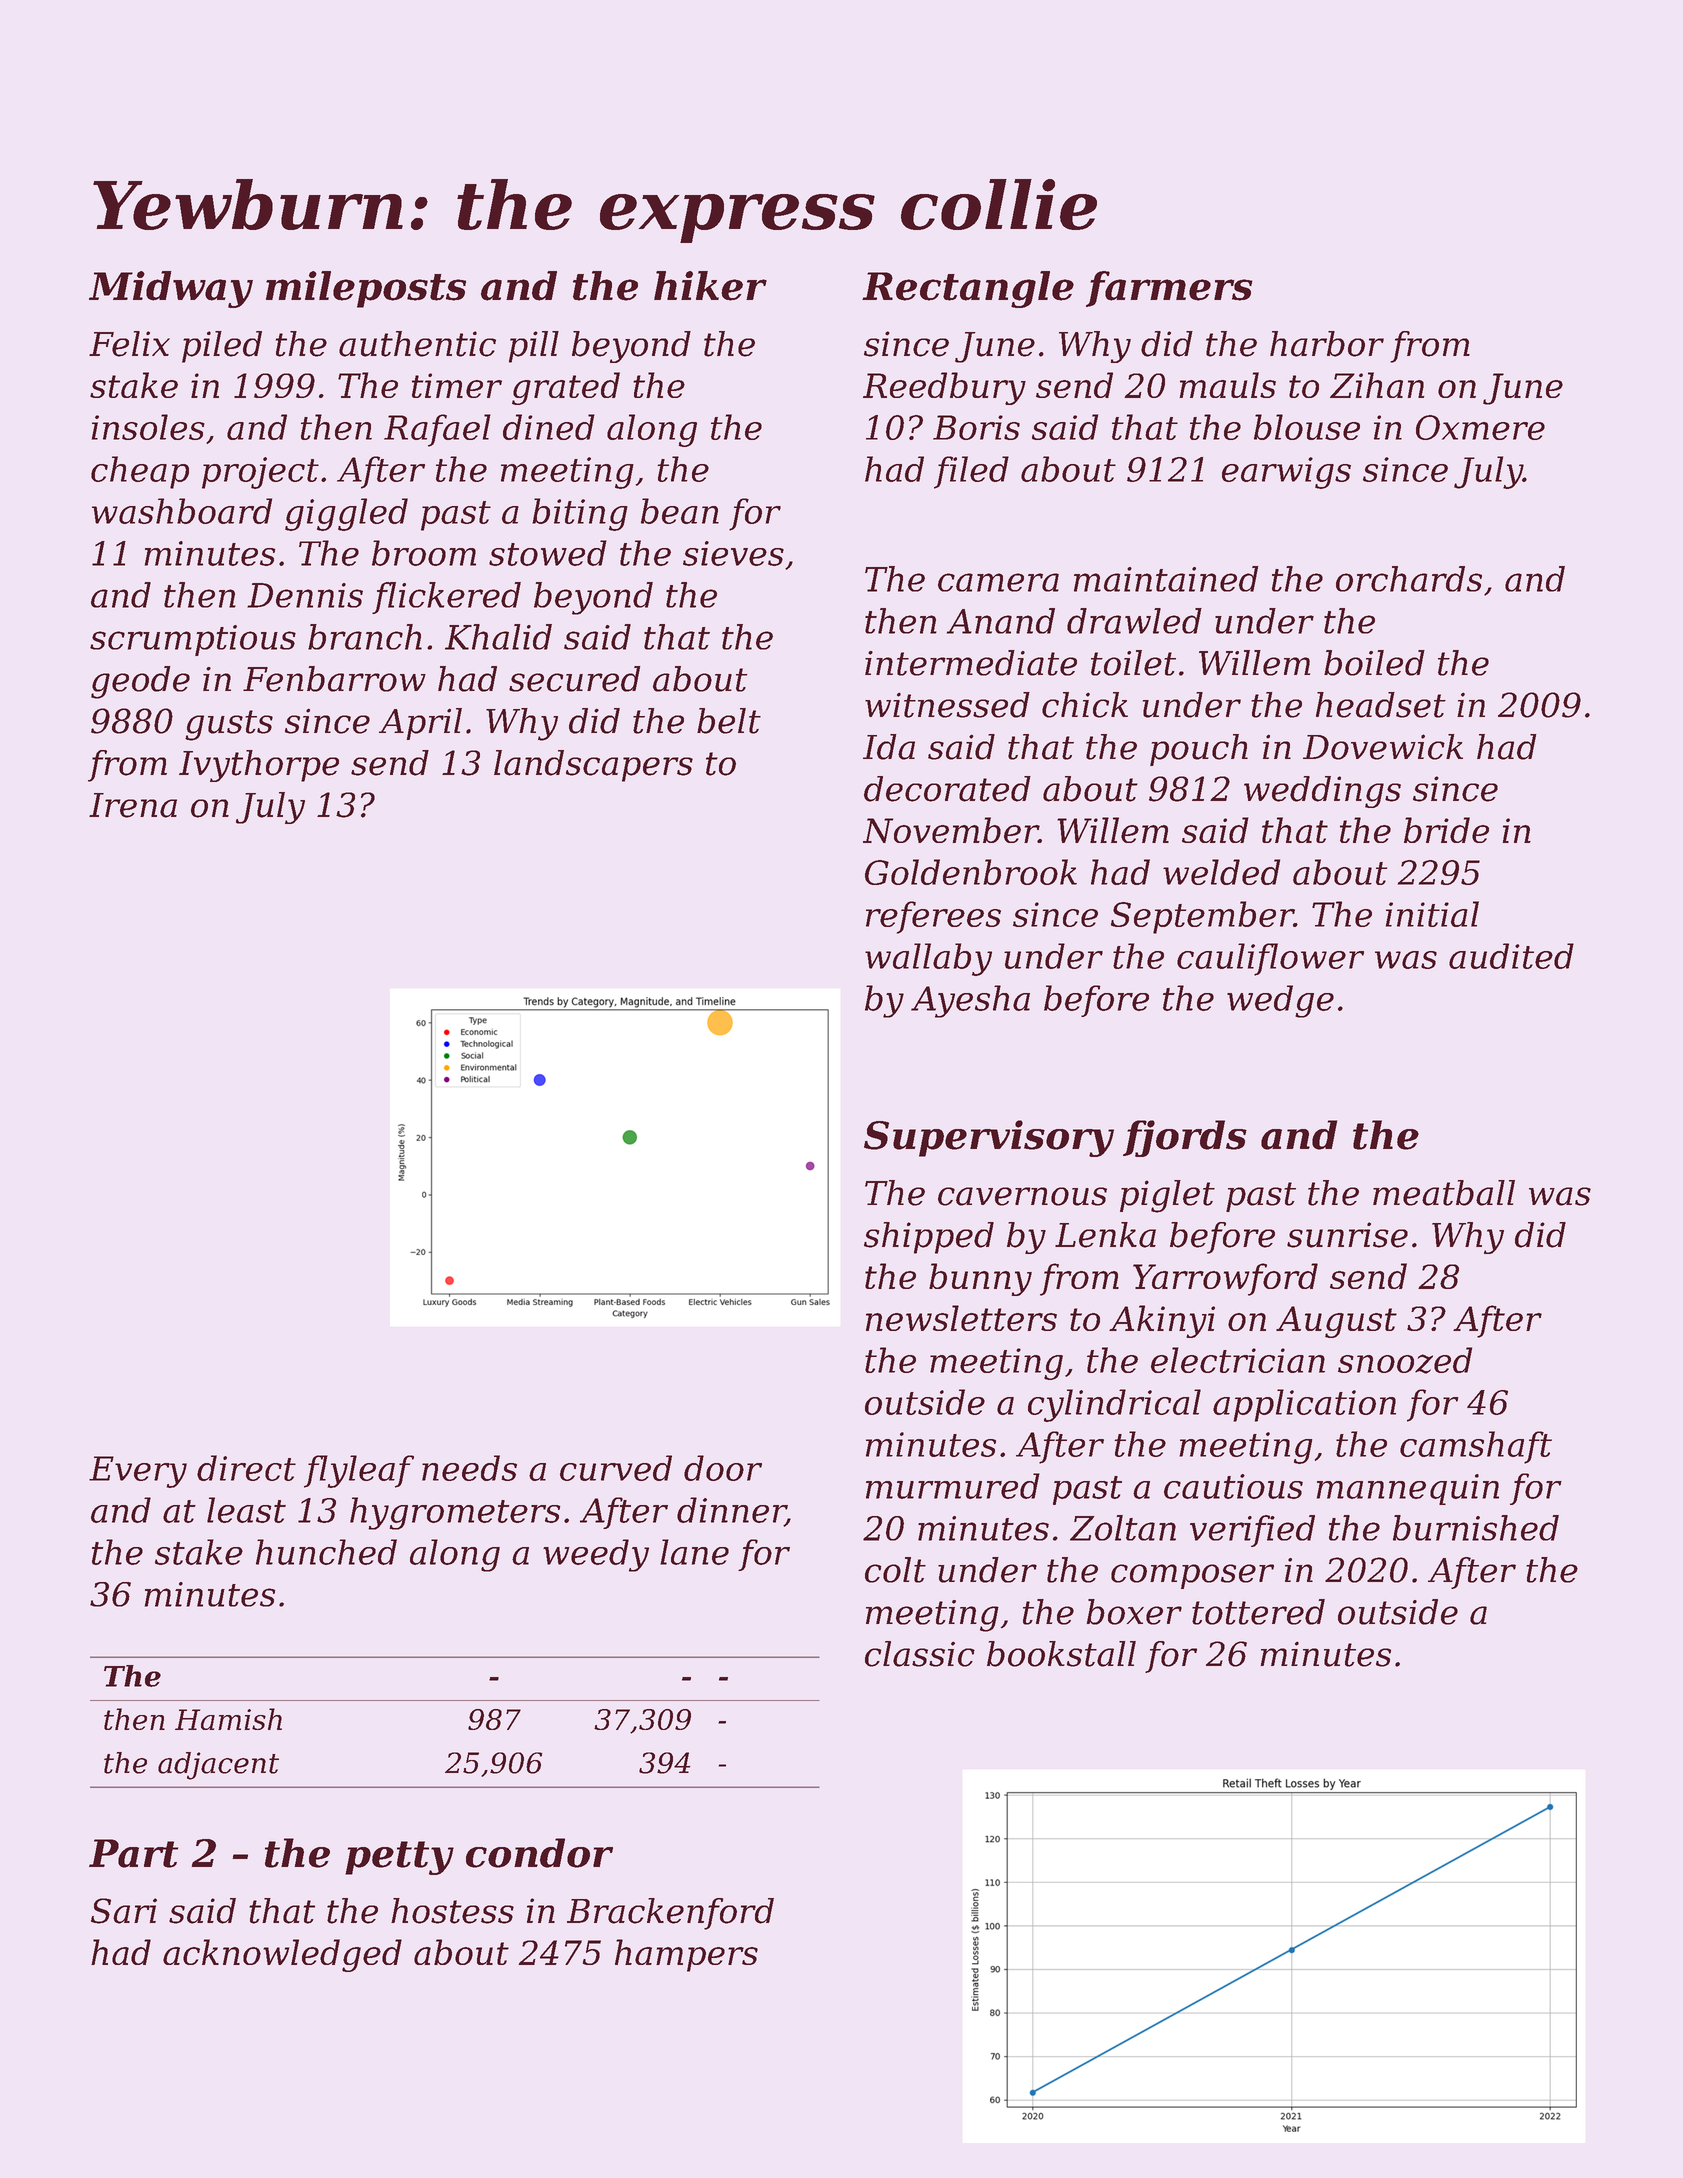 This screenshot has height=2178, width=1683. Describe the element at coordinates (229, 725) in the screenshot. I see `gusts` at that location.
